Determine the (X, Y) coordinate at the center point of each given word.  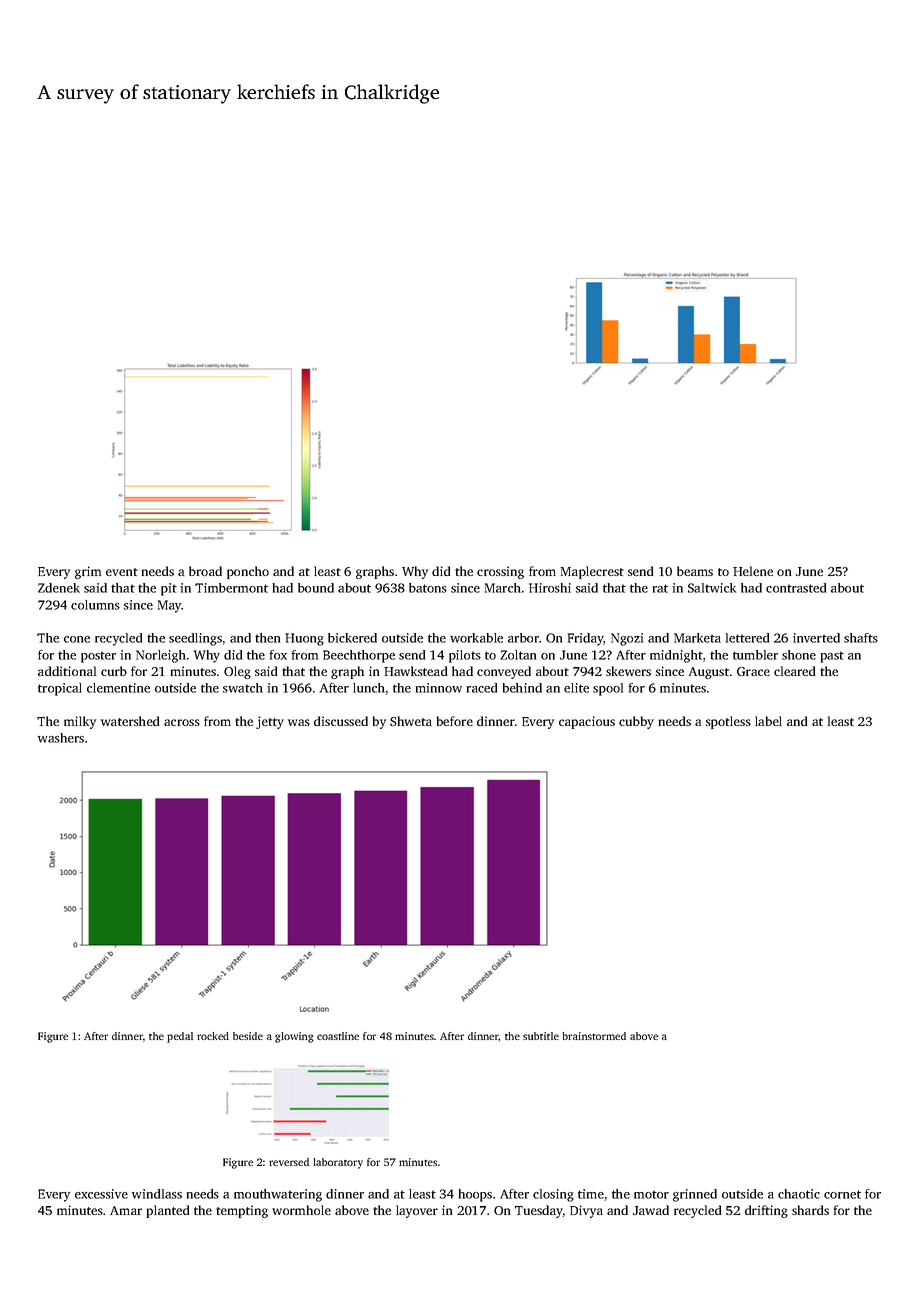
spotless (728, 722)
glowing (294, 1037)
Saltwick (712, 588)
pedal (180, 1037)
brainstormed (594, 1036)
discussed (341, 721)
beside (248, 1036)
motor (651, 1194)
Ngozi (627, 639)
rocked (213, 1036)
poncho (248, 572)
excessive (101, 1194)
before (455, 721)
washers (61, 738)
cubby (636, 722)
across (182, 722)
